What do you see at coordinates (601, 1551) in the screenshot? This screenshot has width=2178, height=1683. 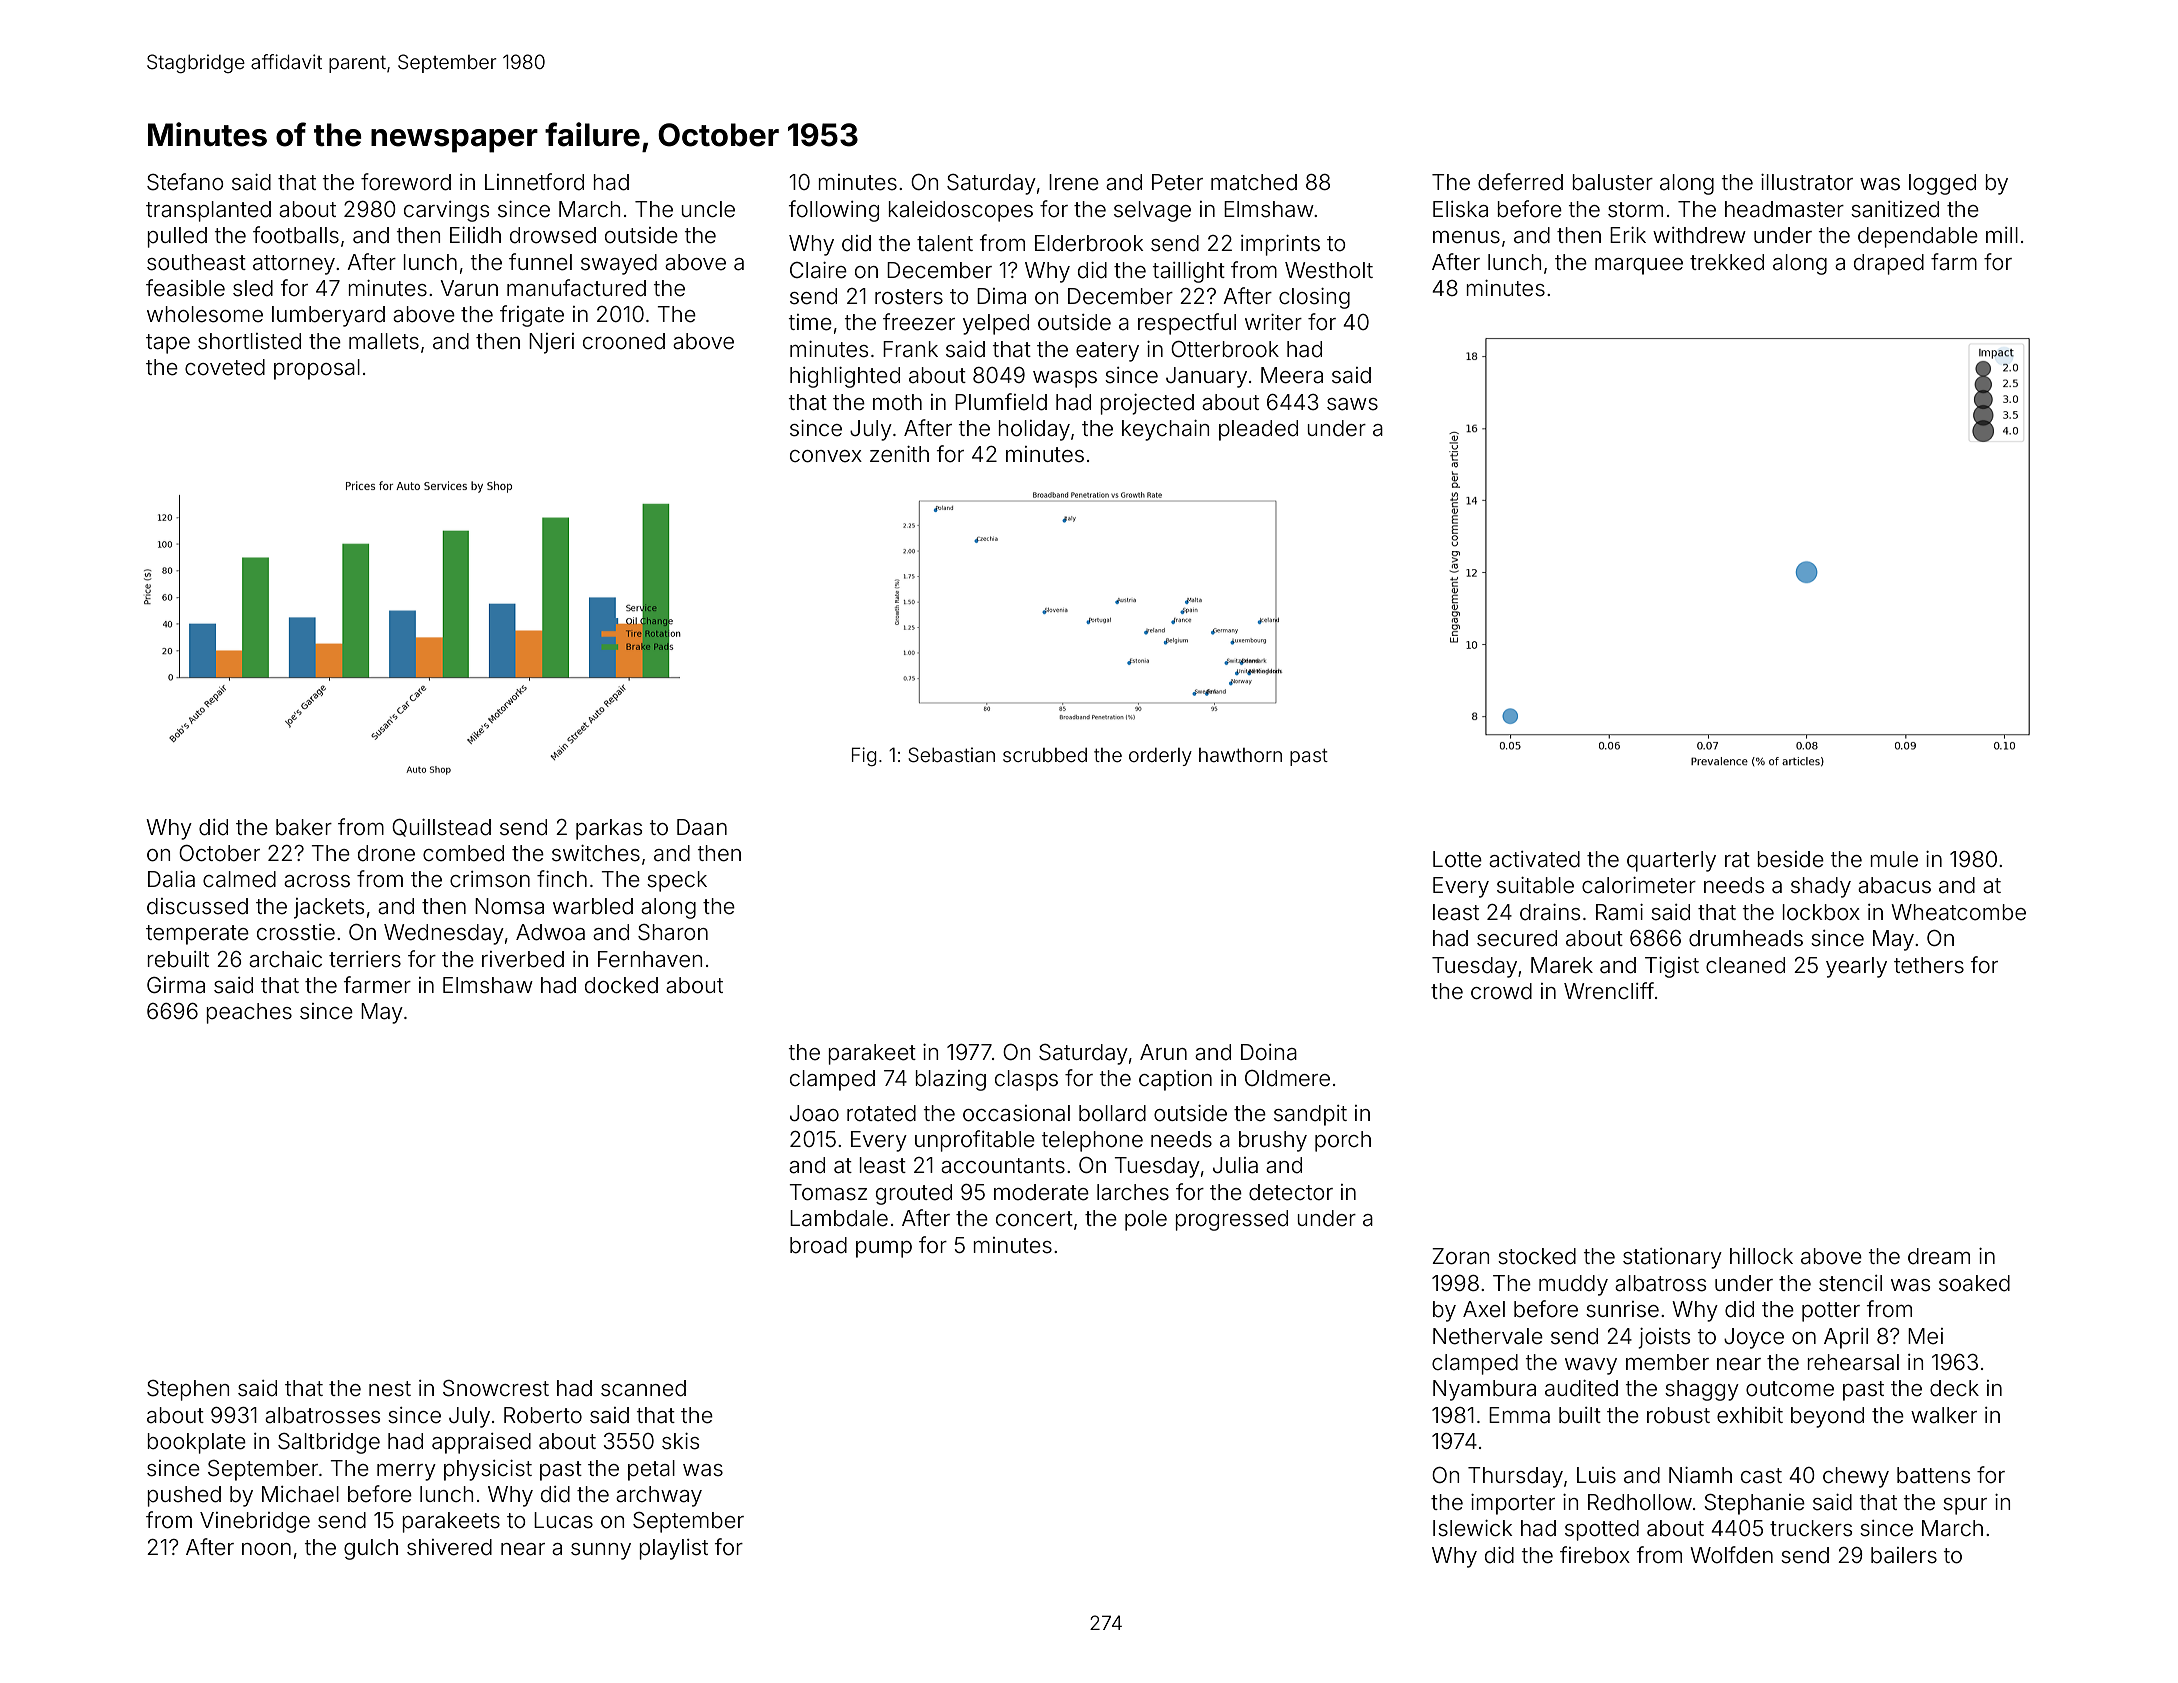 I see `sunny` at bounding box center [601, 1551].
